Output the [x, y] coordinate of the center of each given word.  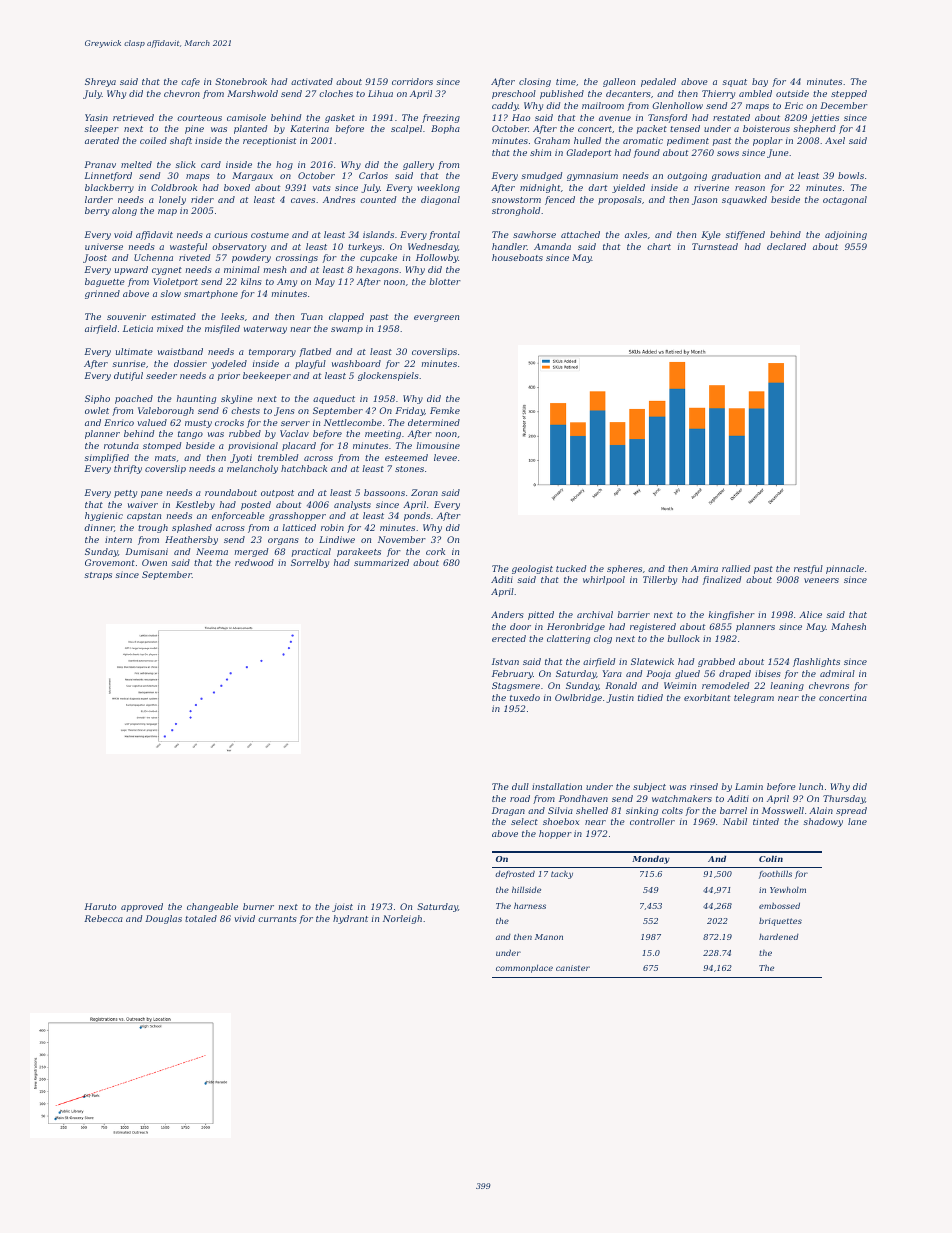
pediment [688, 141]
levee [445, 457]
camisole [246, 117]
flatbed [315, 352]
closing [535, 82]
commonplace [524, 968]
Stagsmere [516, 686]
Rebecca [103, 918]
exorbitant [707, 697]
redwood [254, 562]
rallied [736, 568]
